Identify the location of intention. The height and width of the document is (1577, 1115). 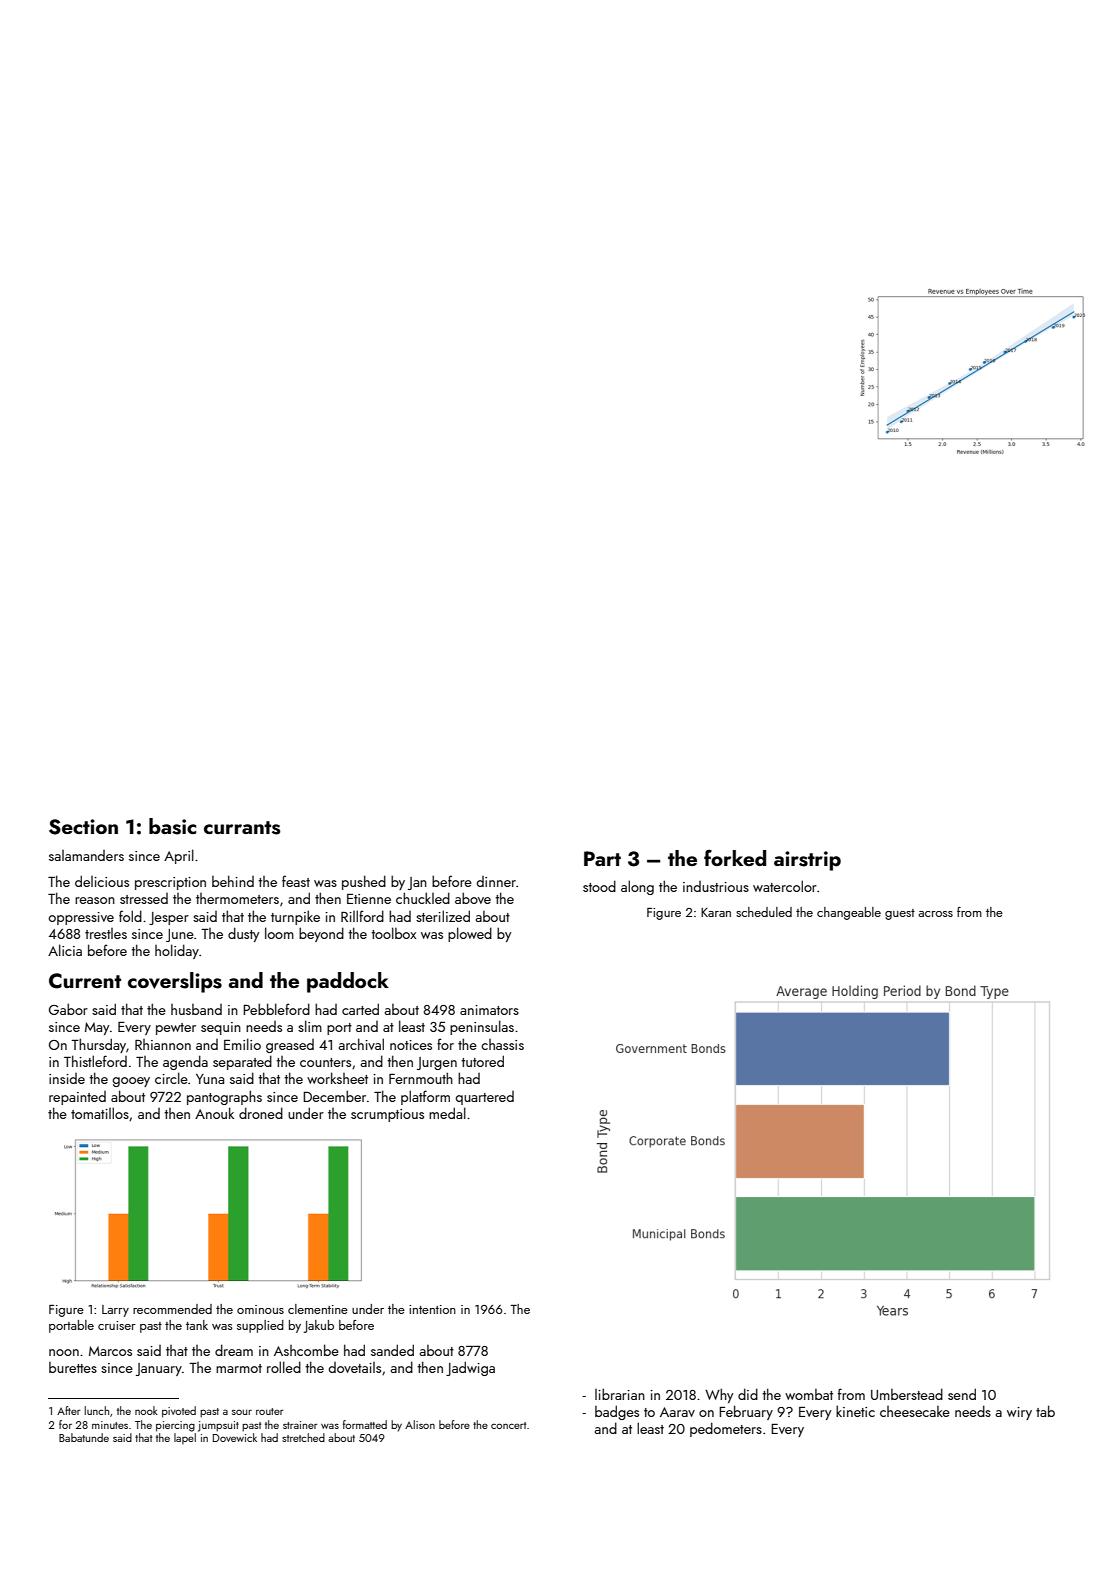
(432, 1309).
